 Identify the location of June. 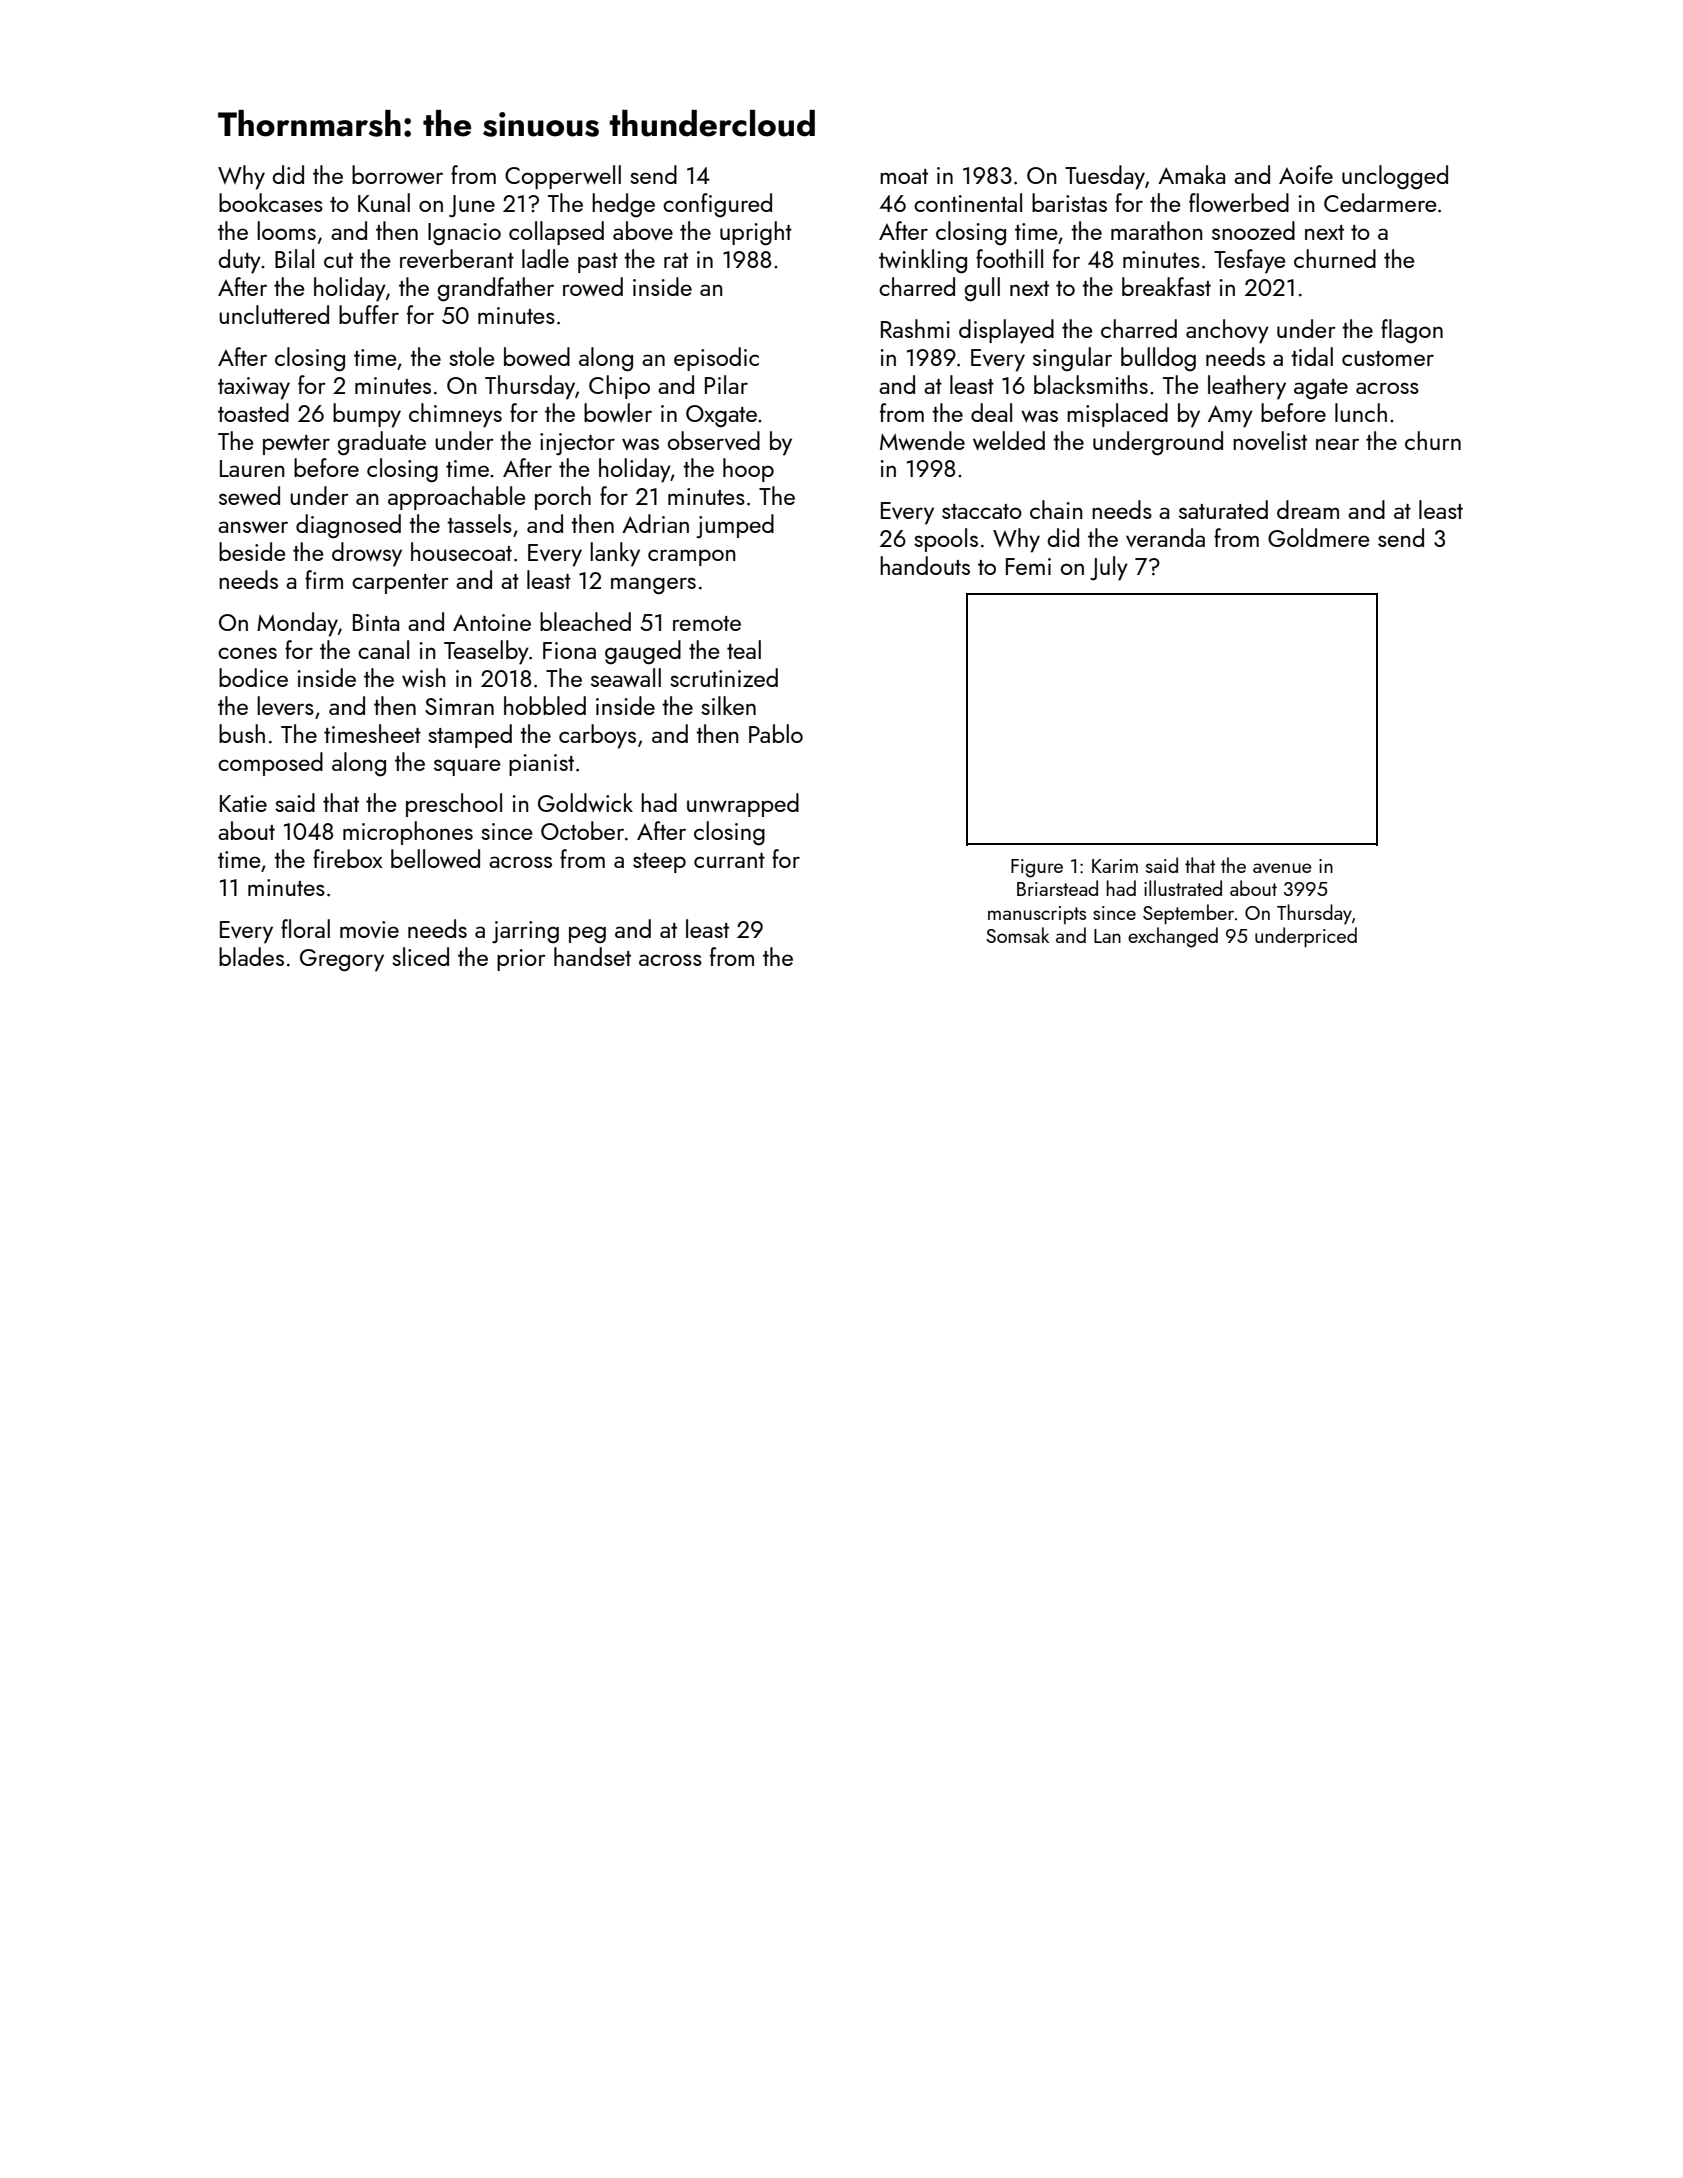
(472, 206).
